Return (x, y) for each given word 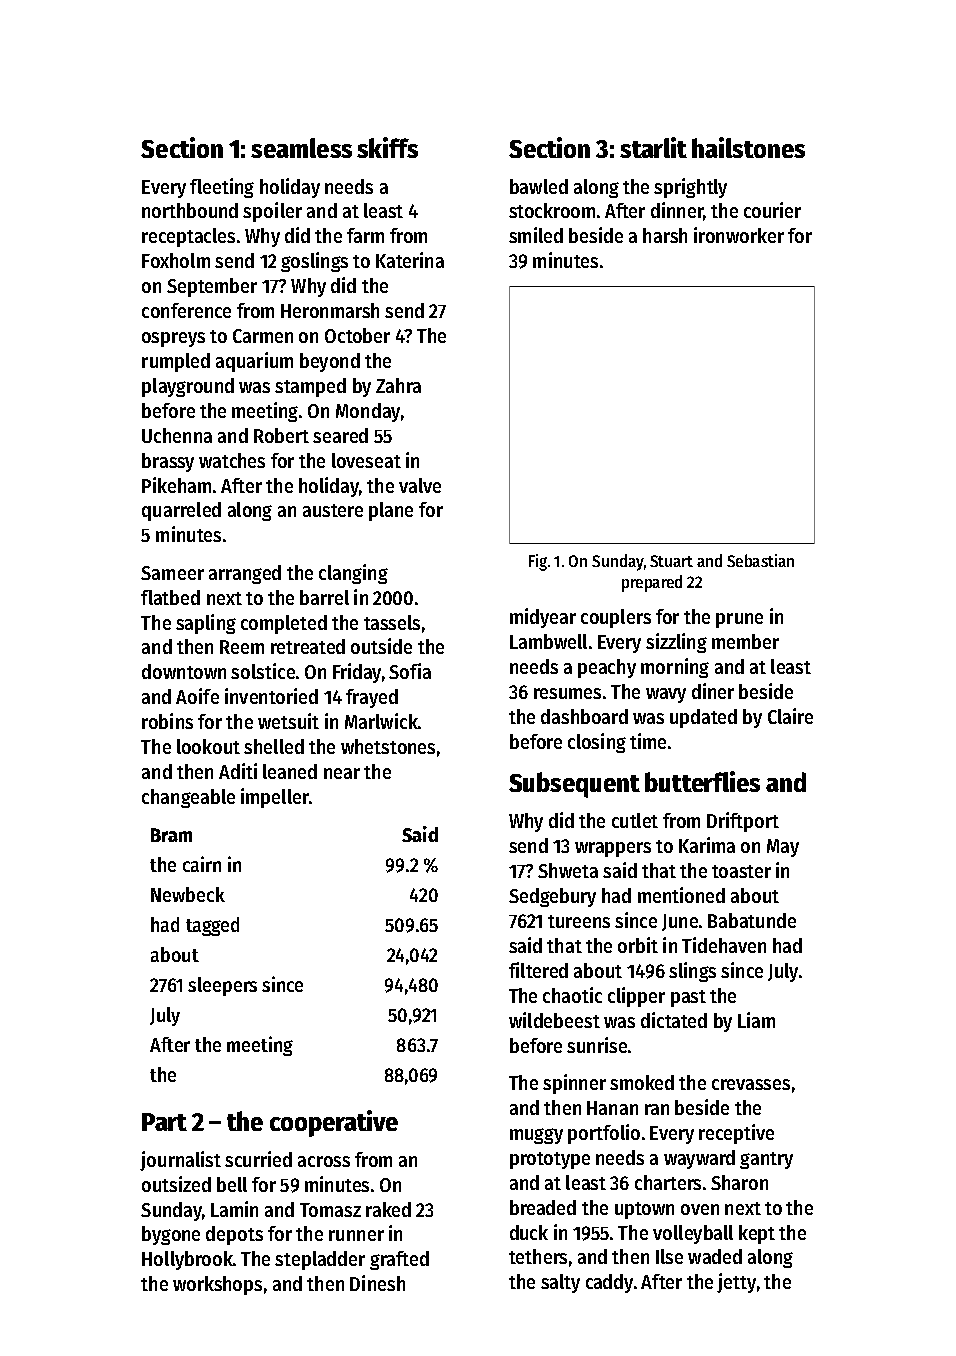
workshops (217, 1285)
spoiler (272, 212)
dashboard (584, 716)
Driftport (743, 822)
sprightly (690, 188)
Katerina (410, 260)
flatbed (170, 597)
